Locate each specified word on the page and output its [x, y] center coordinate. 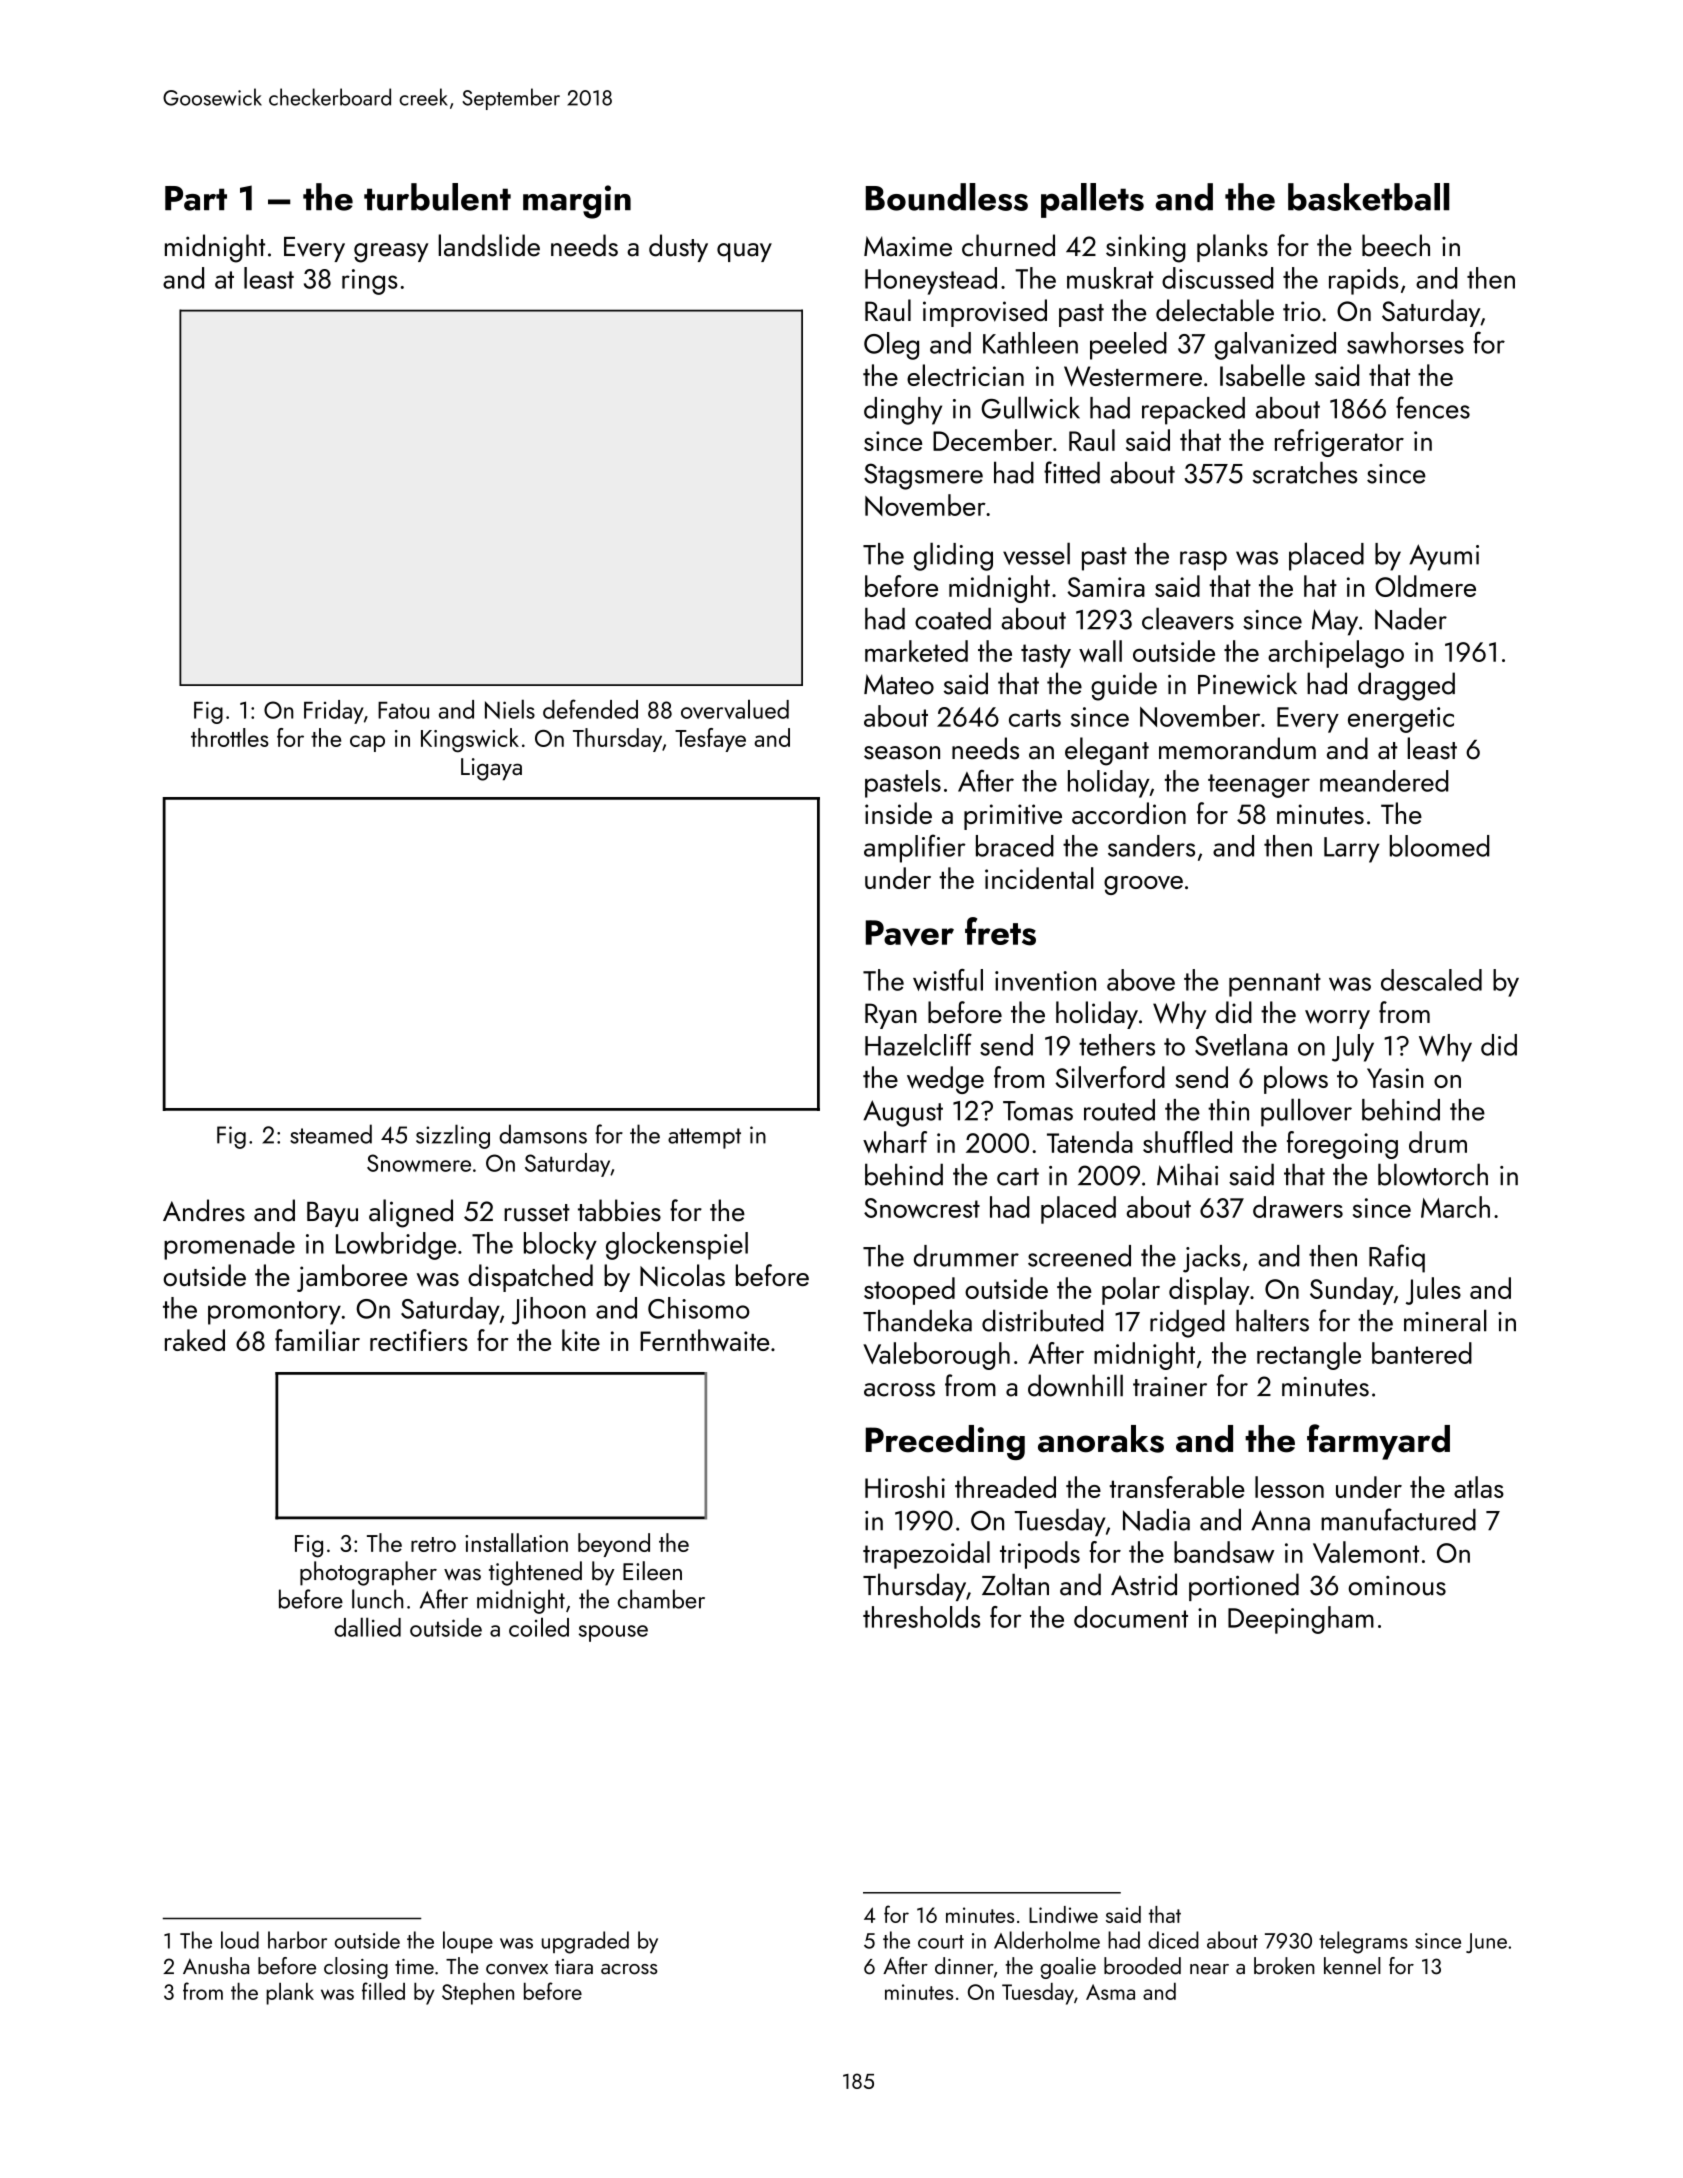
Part [196, 198]
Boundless [947, 197]
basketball [1369, 197]
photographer [368, 1573]
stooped [909, 1291]
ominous [1397, 1586]
